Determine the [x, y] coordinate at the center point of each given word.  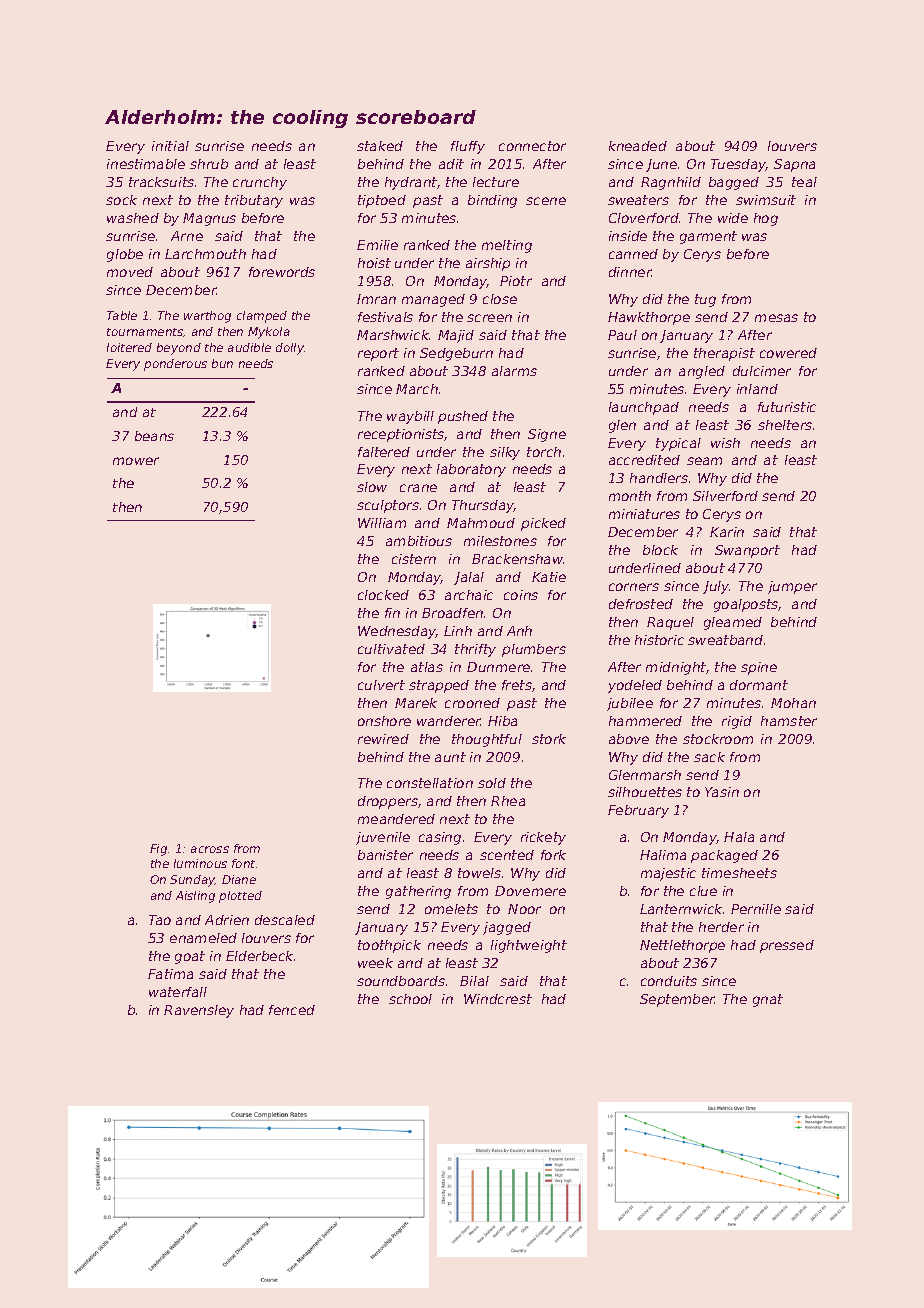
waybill [410, 417]
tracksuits [161, 182]
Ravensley [199, 1011]
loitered [129, 347]
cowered [788, 353]
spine [759, 668]
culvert [381, 685]
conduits [669, 981]
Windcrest [498, 999]
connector [532, 146]
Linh [458, 631]
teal [804, 182]
